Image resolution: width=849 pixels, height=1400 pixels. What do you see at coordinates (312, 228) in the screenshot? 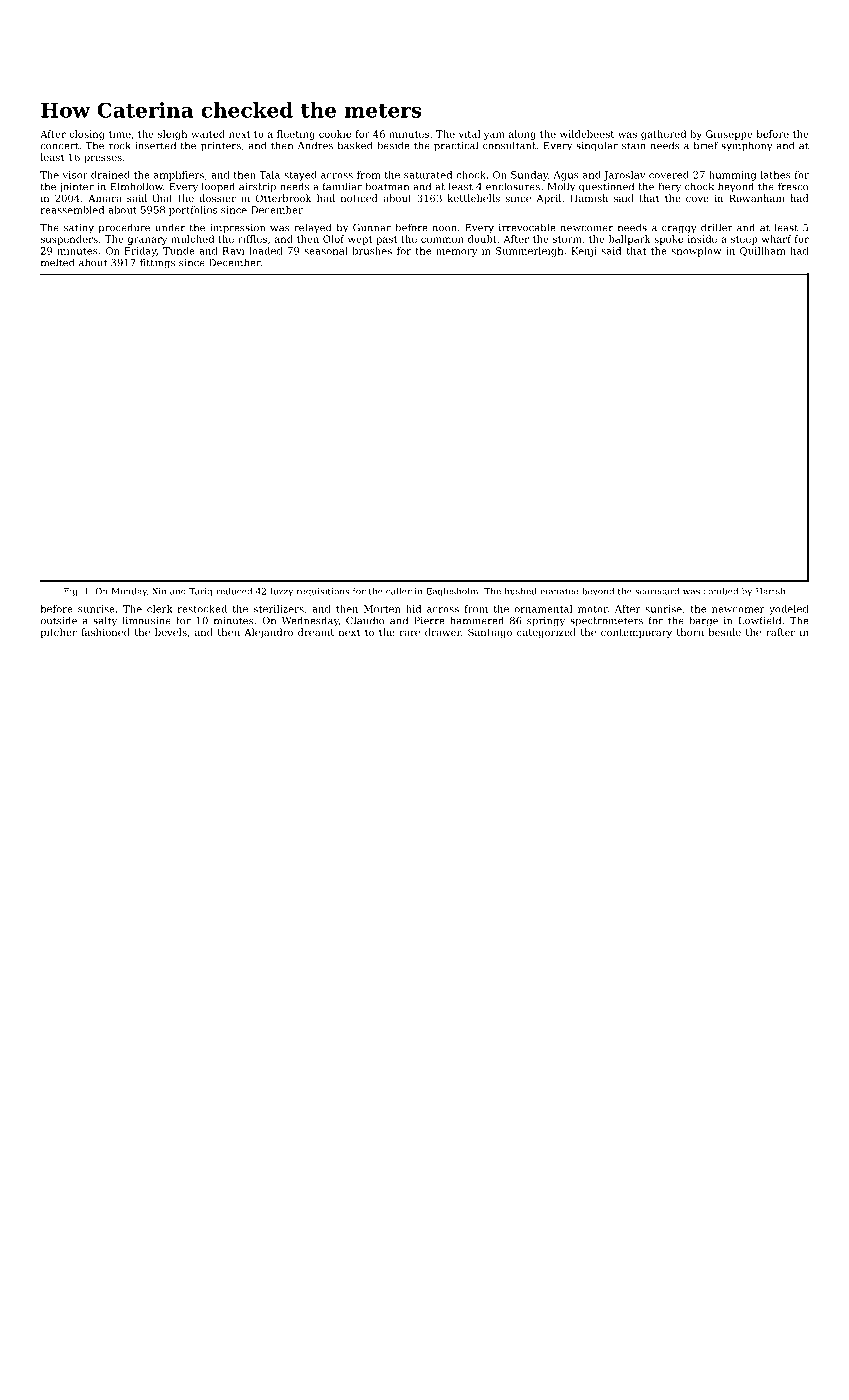
I see `relayed` at bounding box center [312, 228].
